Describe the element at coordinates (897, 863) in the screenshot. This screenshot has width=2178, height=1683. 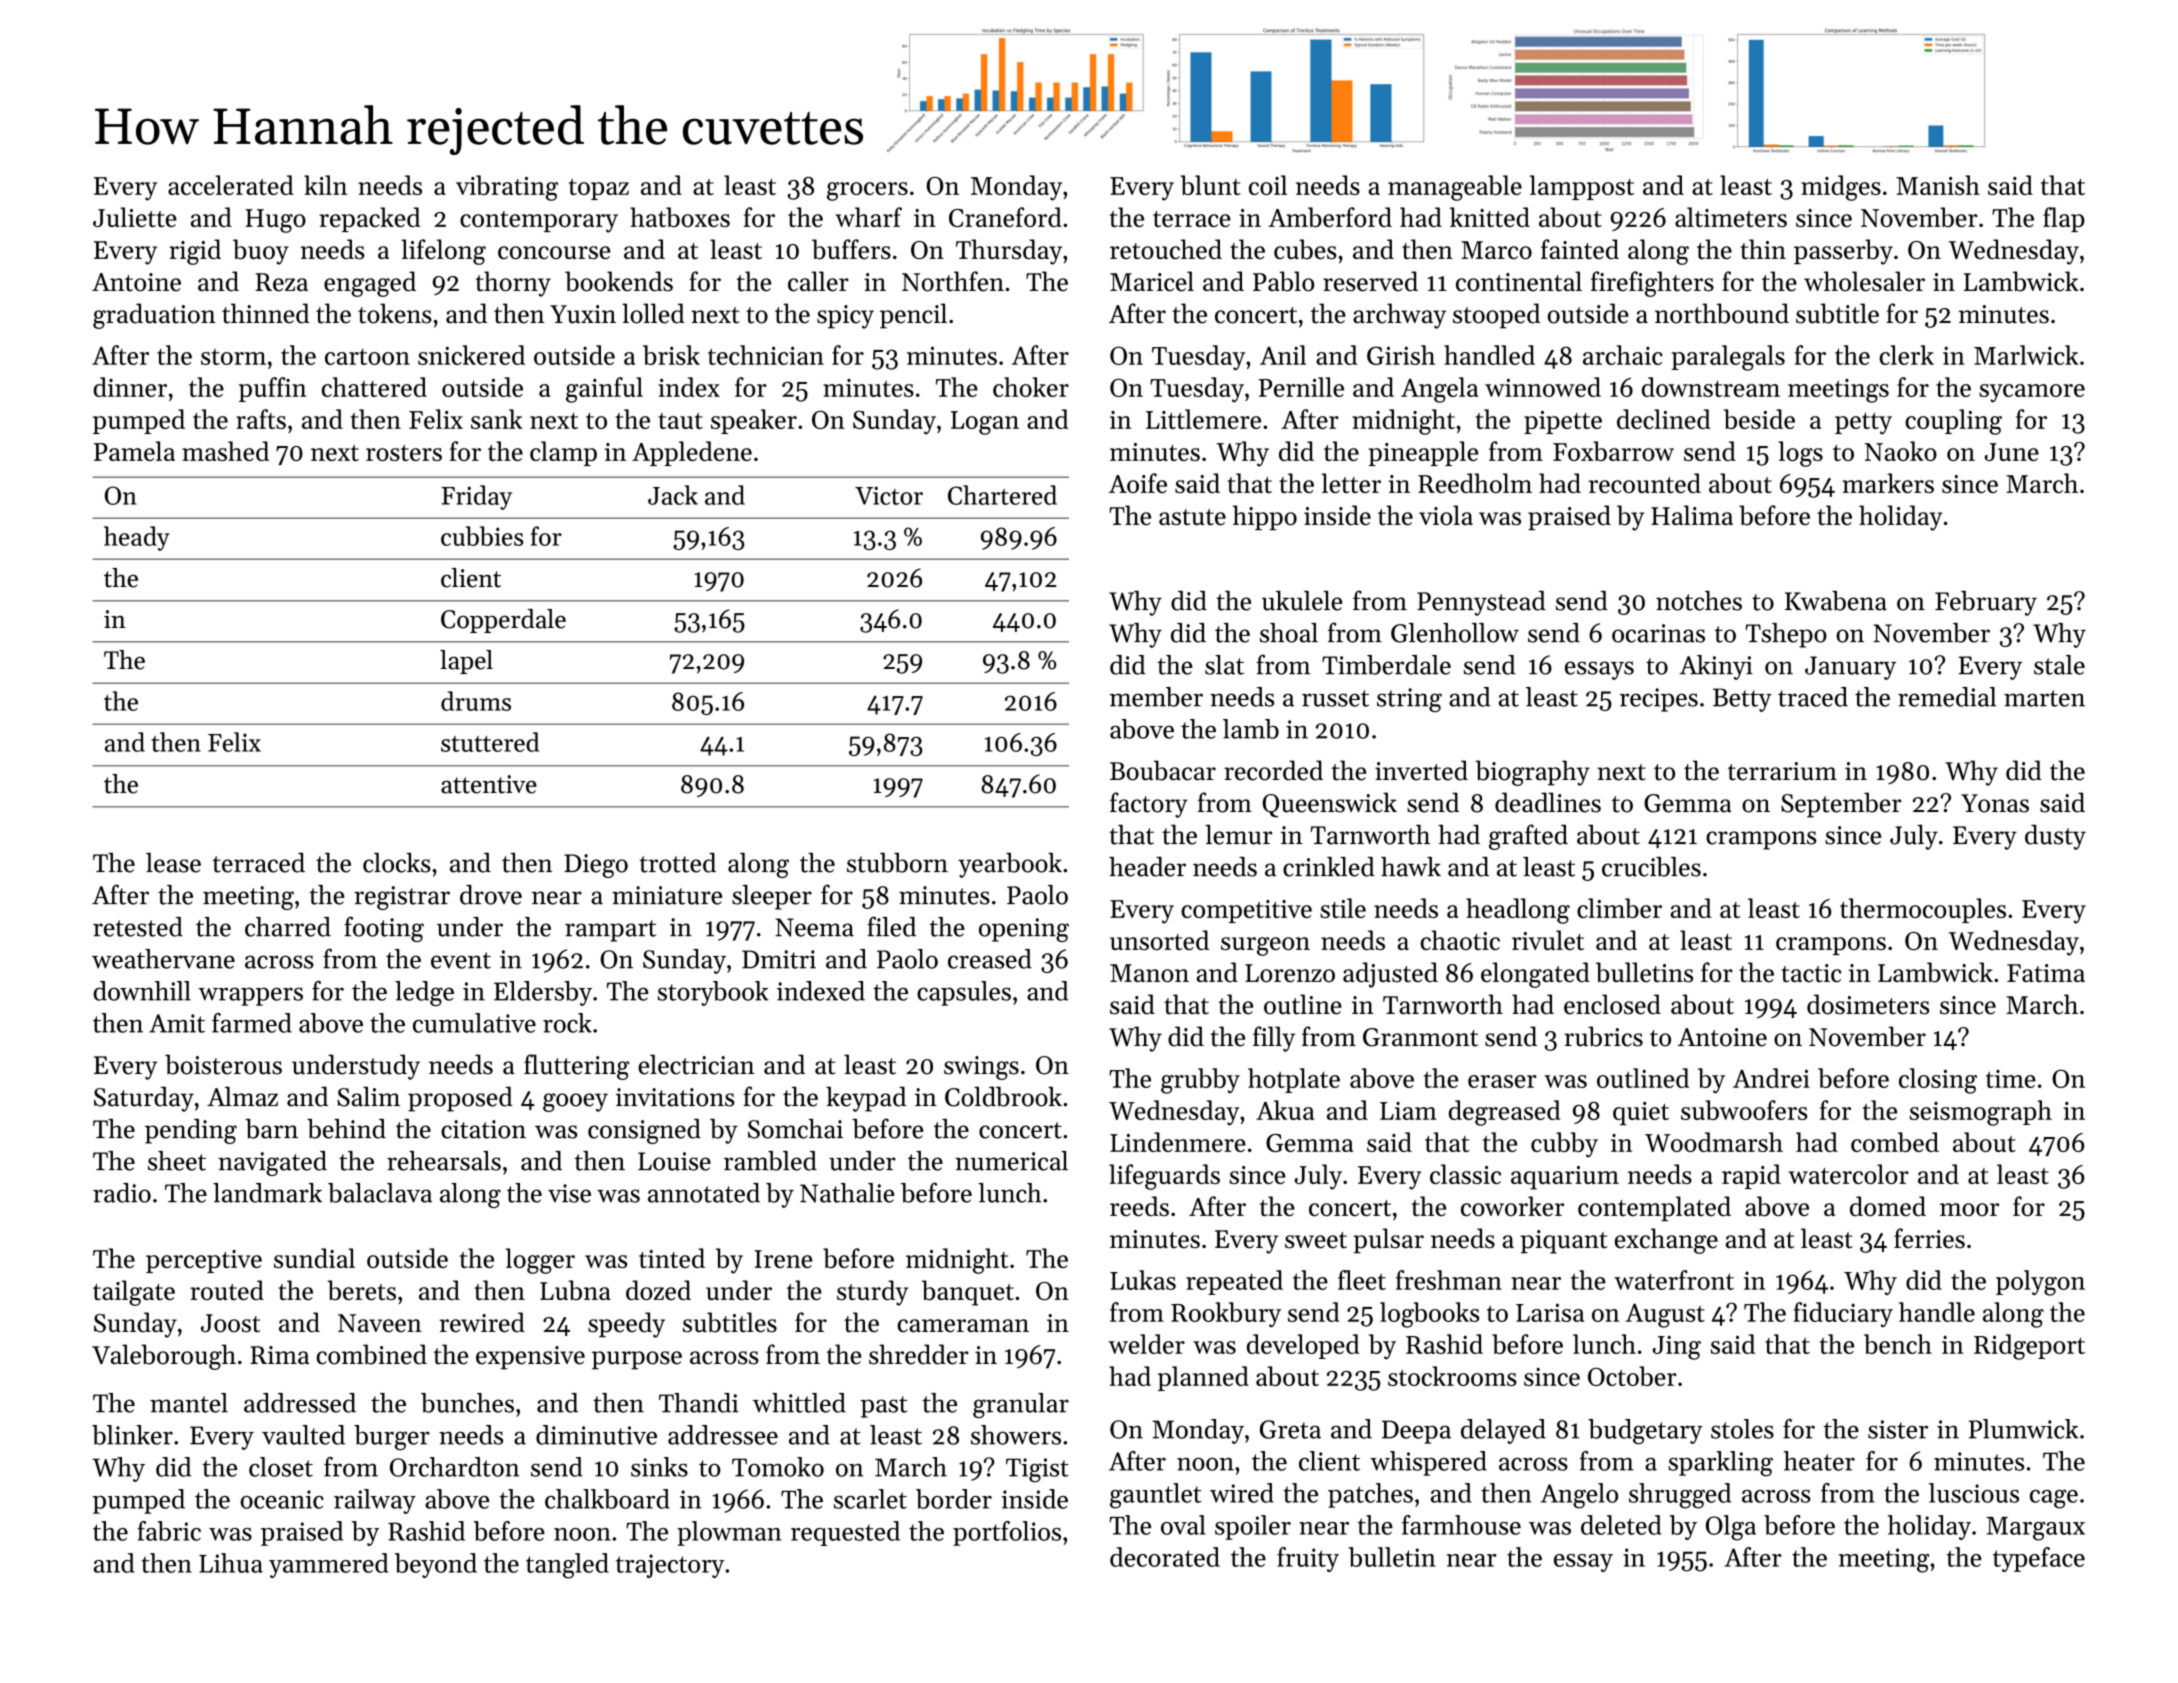
I see `stubborn` at that location.
